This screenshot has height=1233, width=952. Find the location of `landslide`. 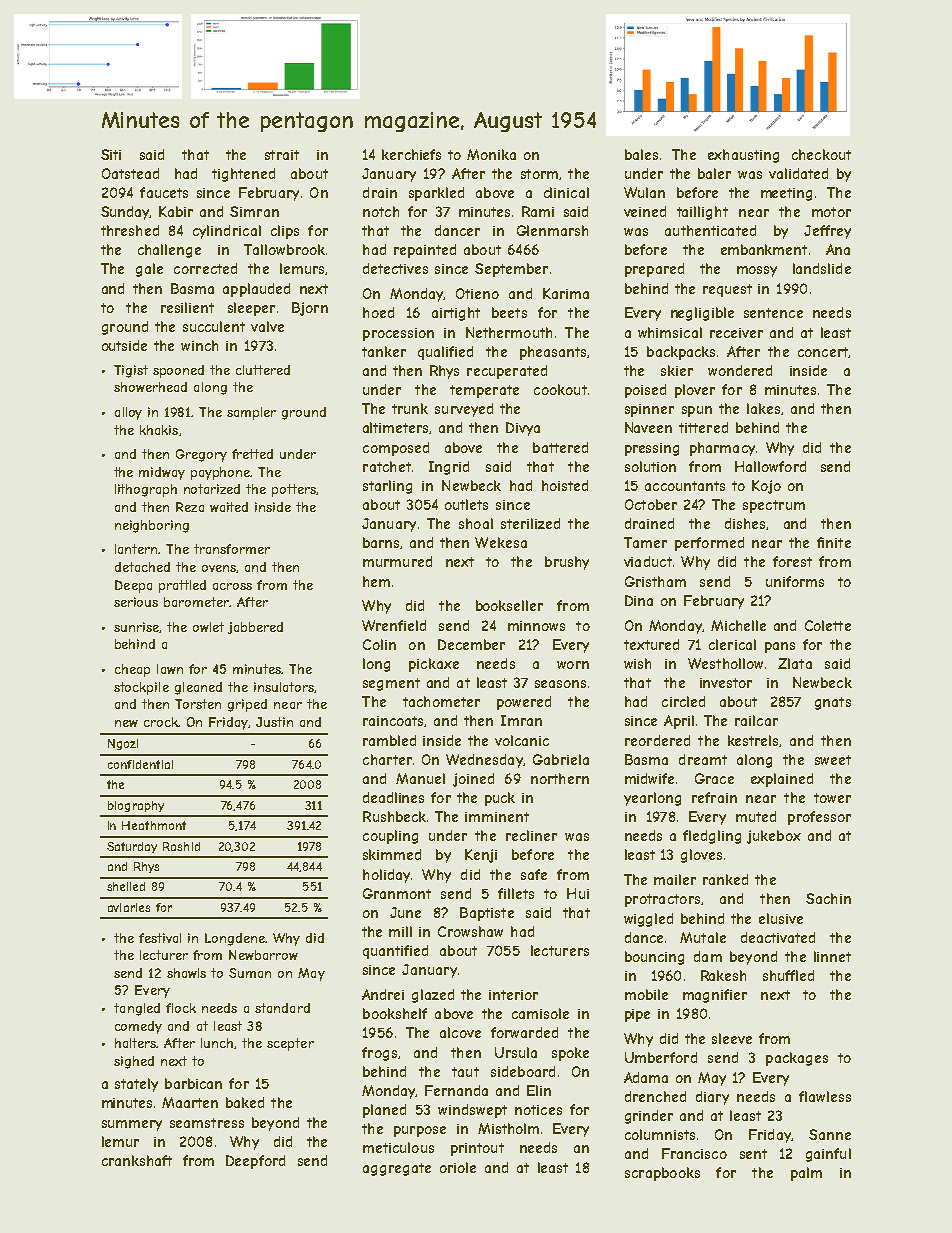

landslide is located at coordinates (822, 268).
